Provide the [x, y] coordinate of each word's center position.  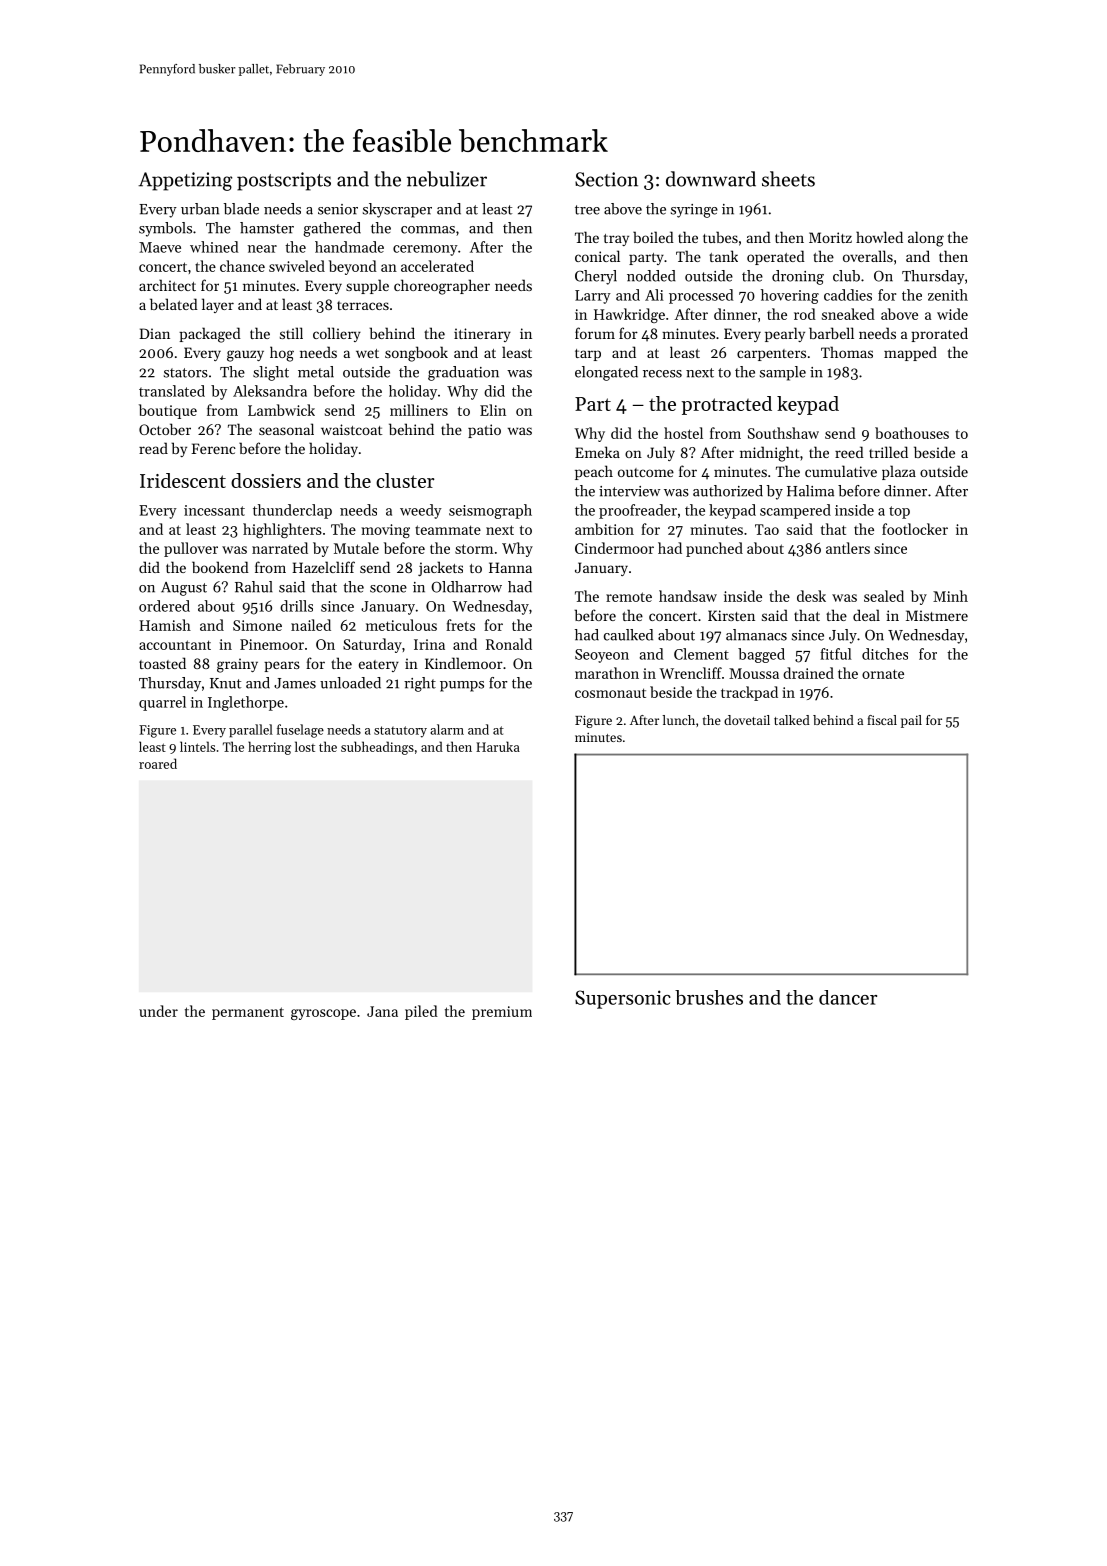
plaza [899, 472]
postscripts [284, 181]
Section [606, 179]
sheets [788, 179]
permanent [248, 1013]
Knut [225, 683]
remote [629, 597]
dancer [848, 997]
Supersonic [623, 999]
